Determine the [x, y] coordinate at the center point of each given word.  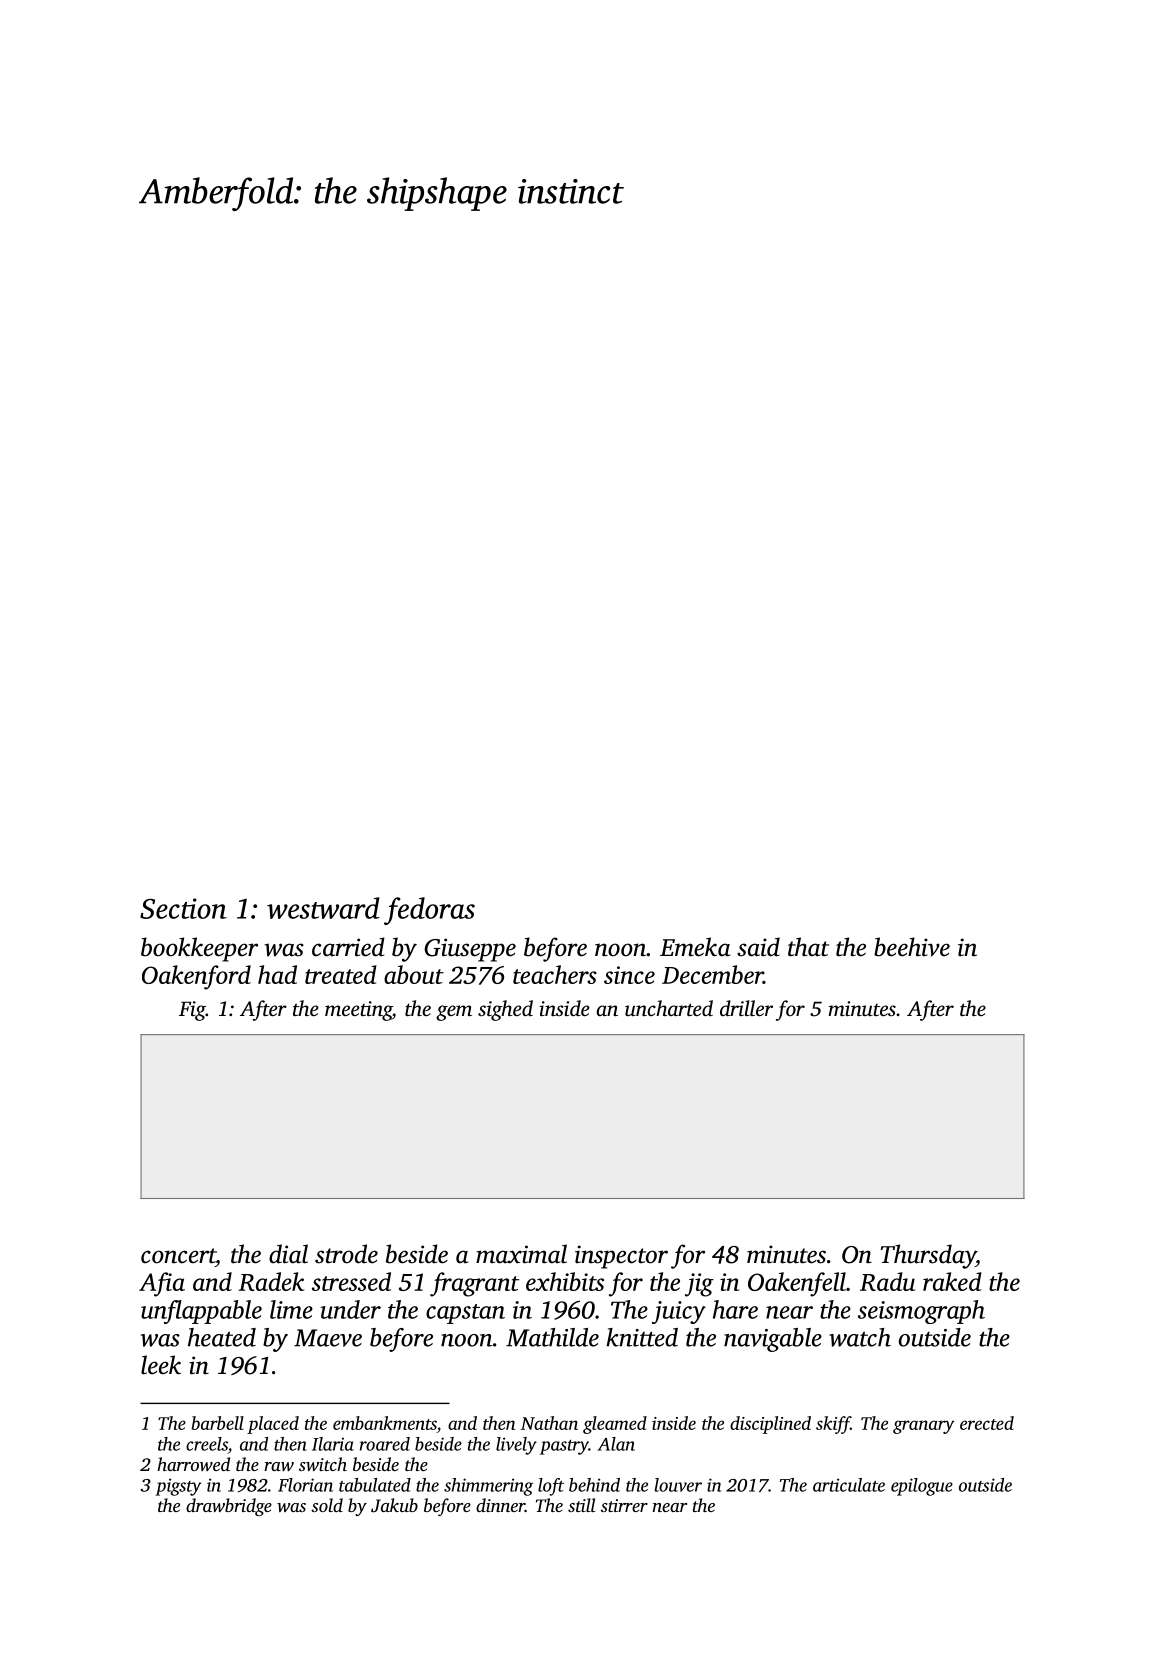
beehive [912, 947]
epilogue [922, 1487]
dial [288, 1254]
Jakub [394, 1505]
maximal [521, 1254]
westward [323, 908]
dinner [500, 1505]
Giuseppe [470, 950]
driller [746, 1008]
